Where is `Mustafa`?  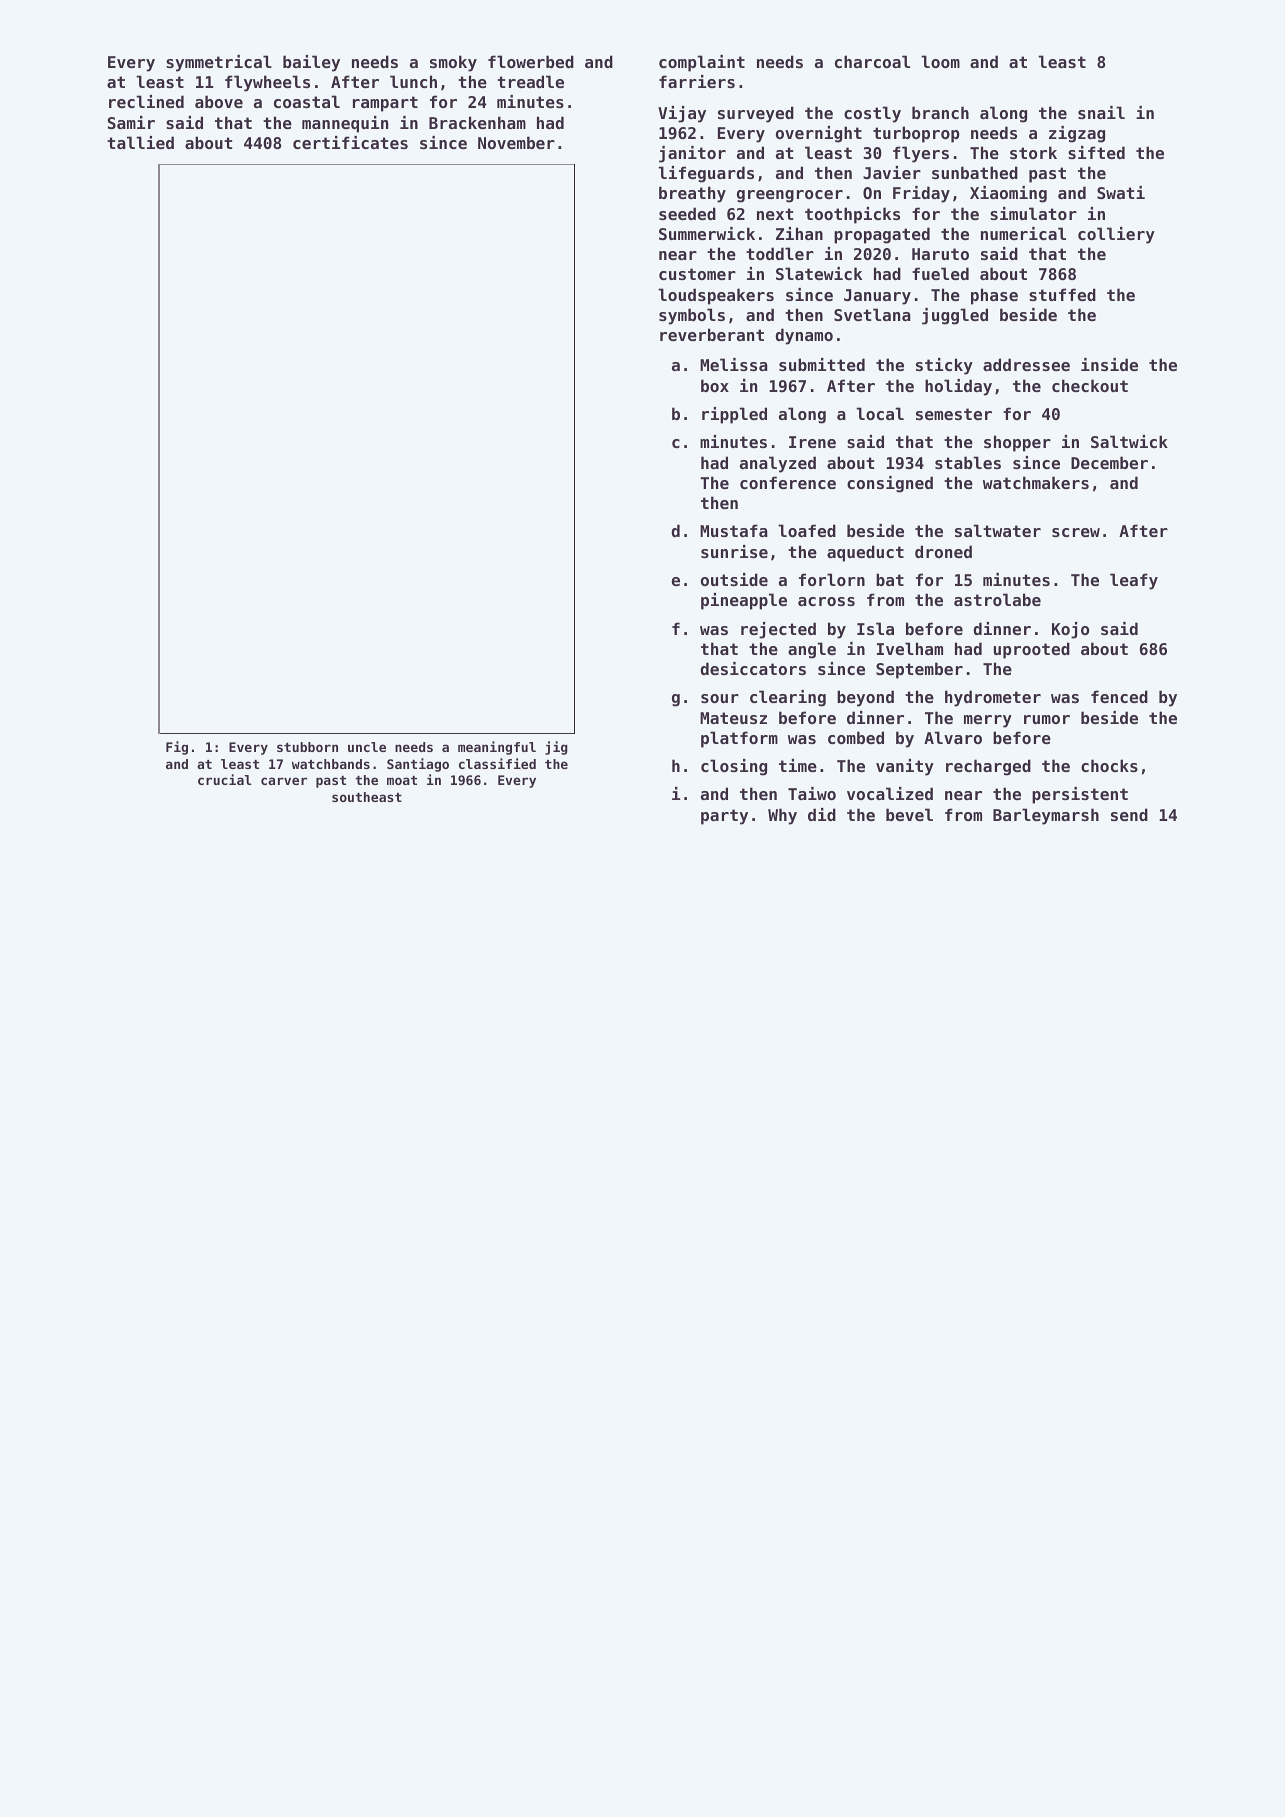 Mustafa is located at coordinates (734, 530).
